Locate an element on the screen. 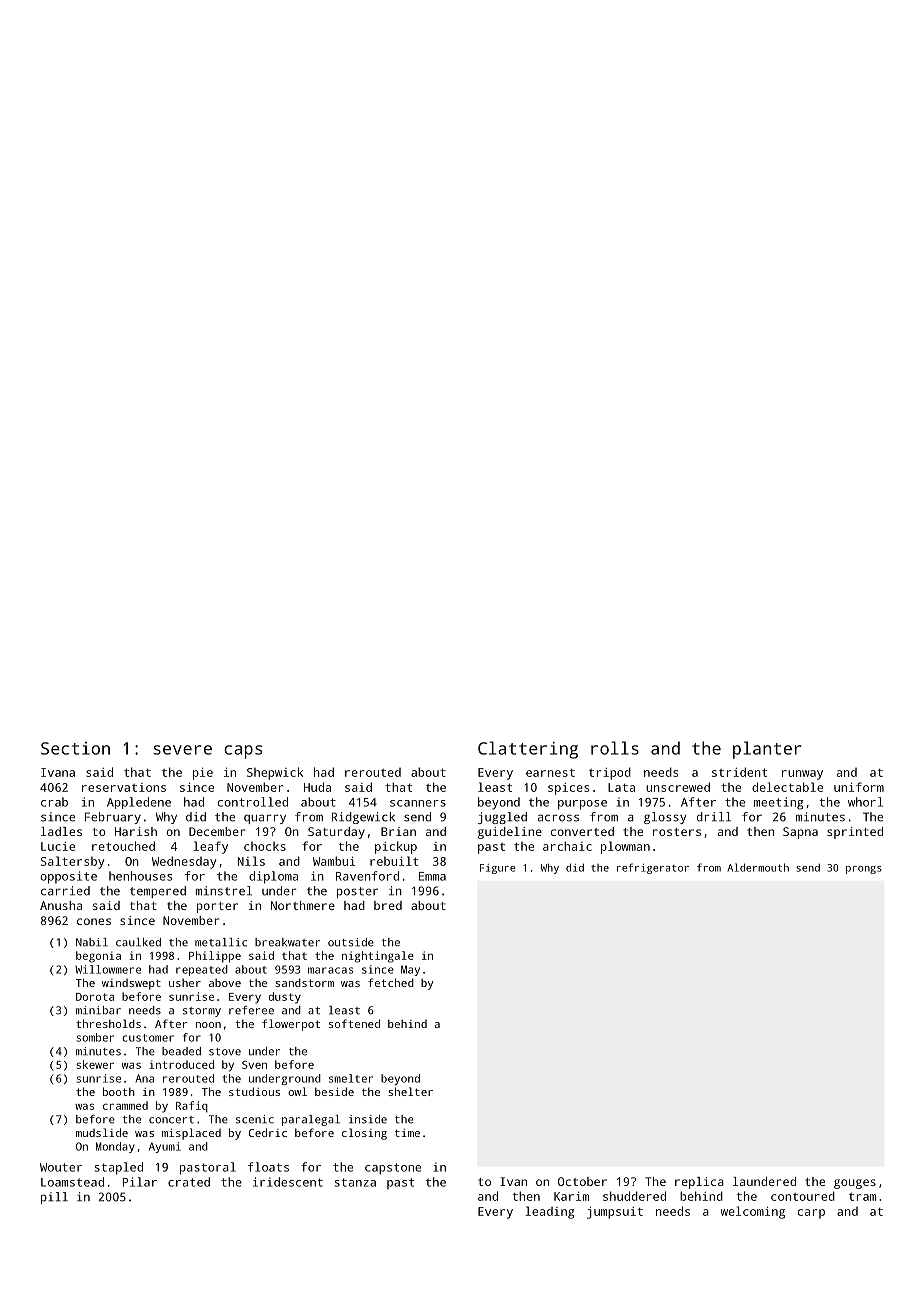  Sven is located at coordinates (254, 1065).
